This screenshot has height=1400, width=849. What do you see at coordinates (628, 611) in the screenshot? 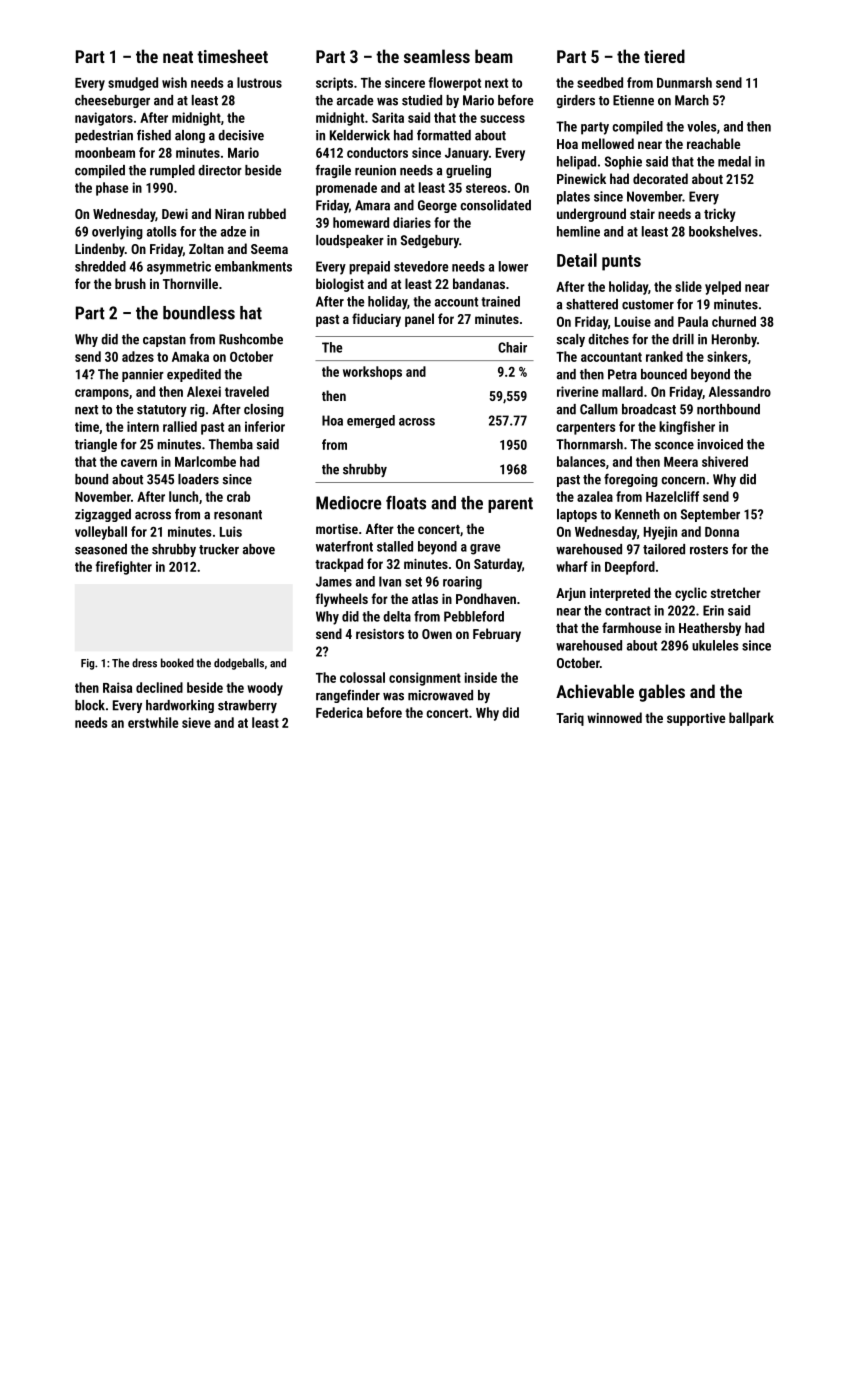
I see `contract` at bounding box center [628, 611].
